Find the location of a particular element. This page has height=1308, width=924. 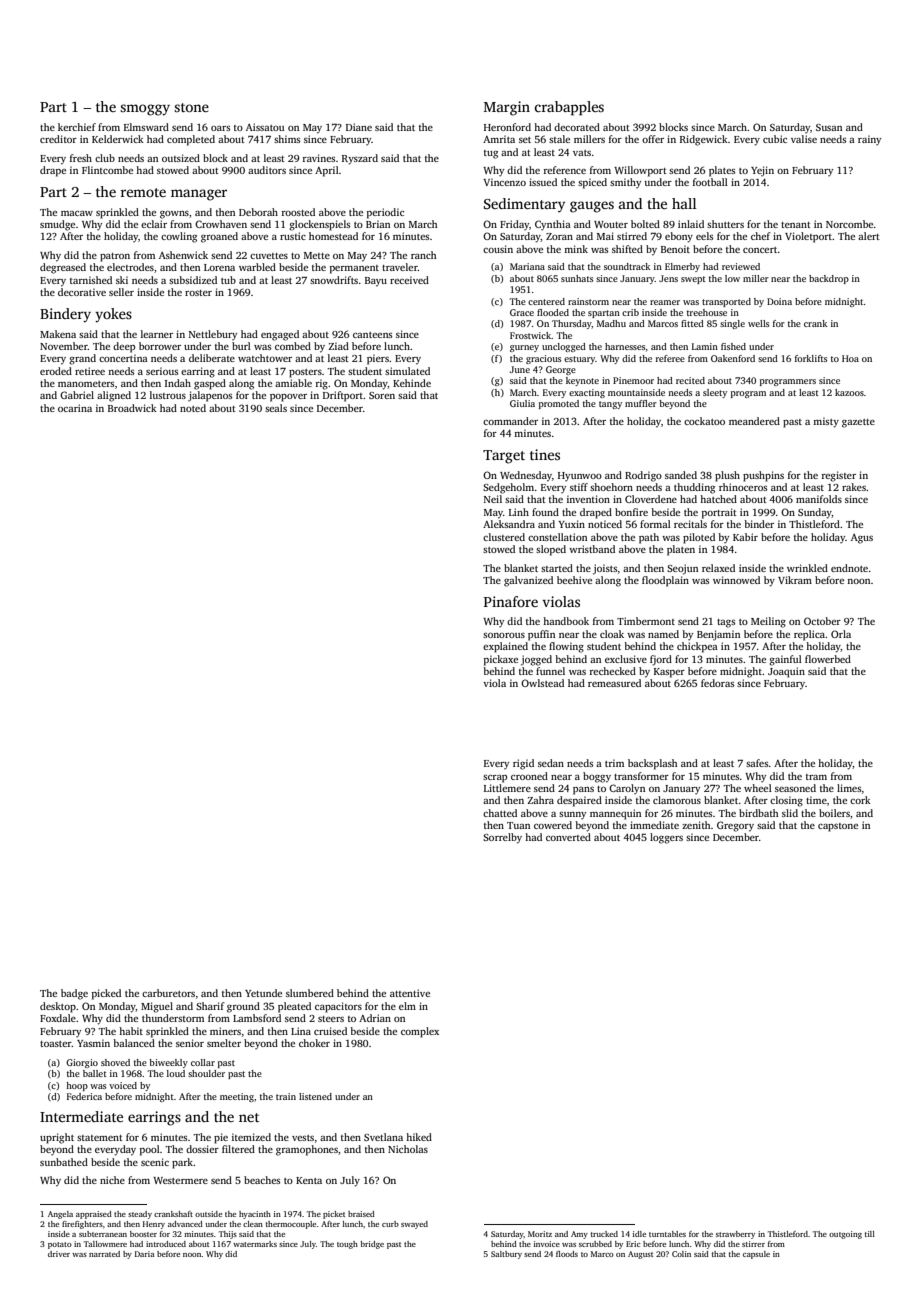

Neil is located at coordinates (493, 499).
